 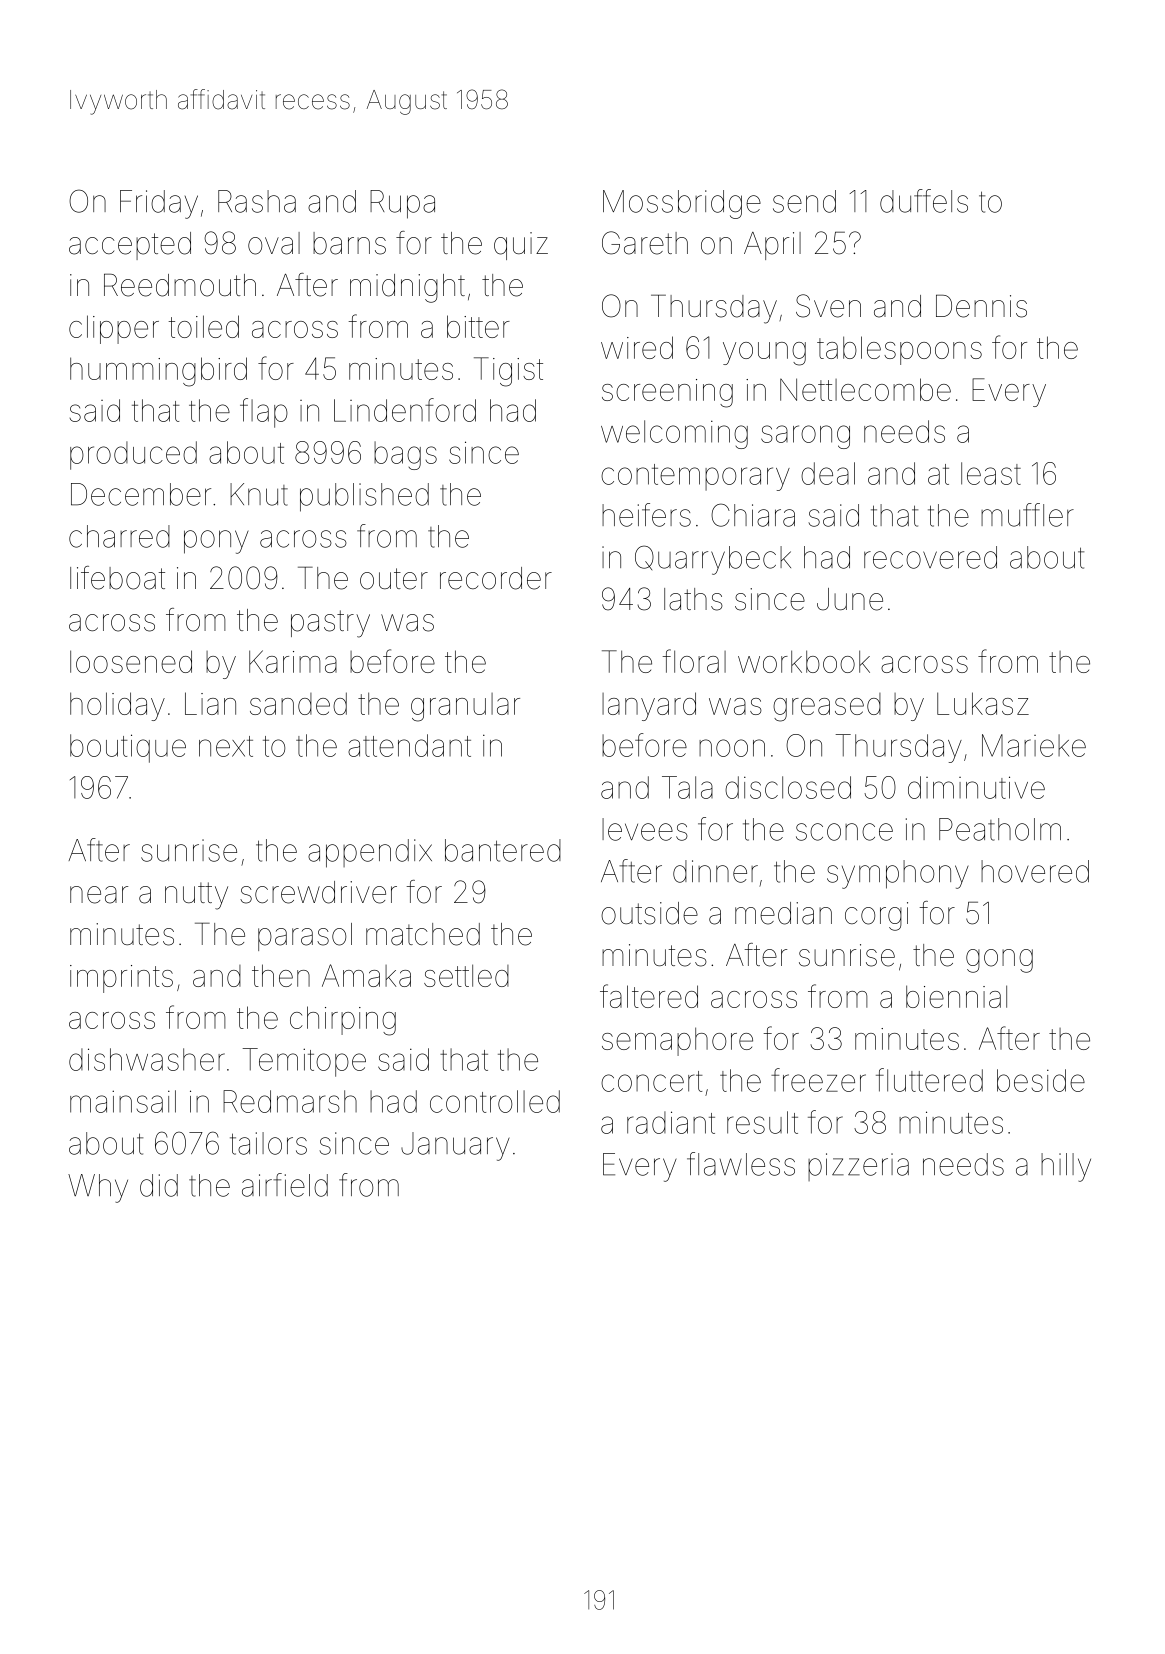 What do you see at coordinates (285, 1185) in the page?
I see `airfield` at bounding box center [285, 1185].
